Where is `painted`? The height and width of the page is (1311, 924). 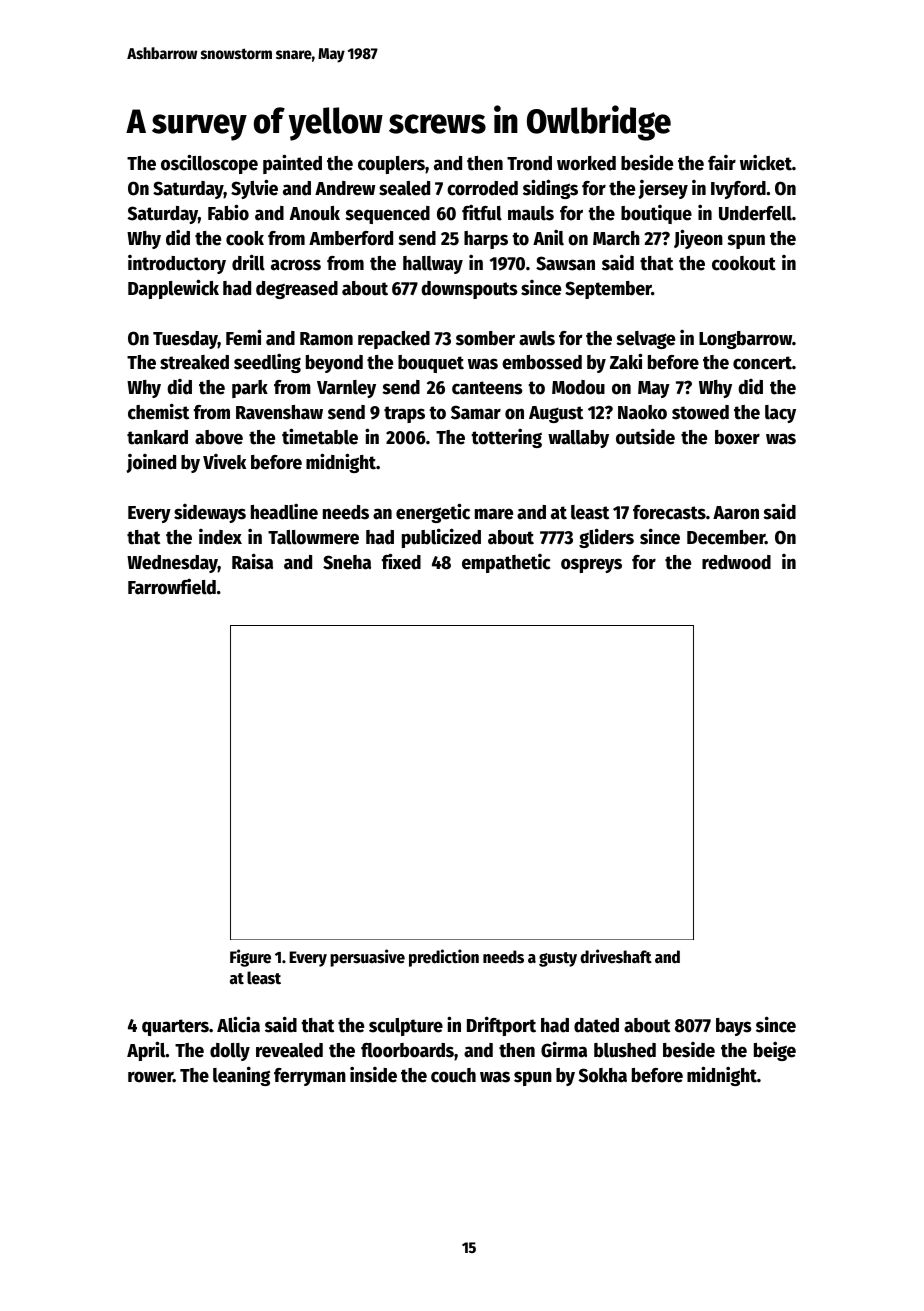
painted is located at coordinates (292, 164).
